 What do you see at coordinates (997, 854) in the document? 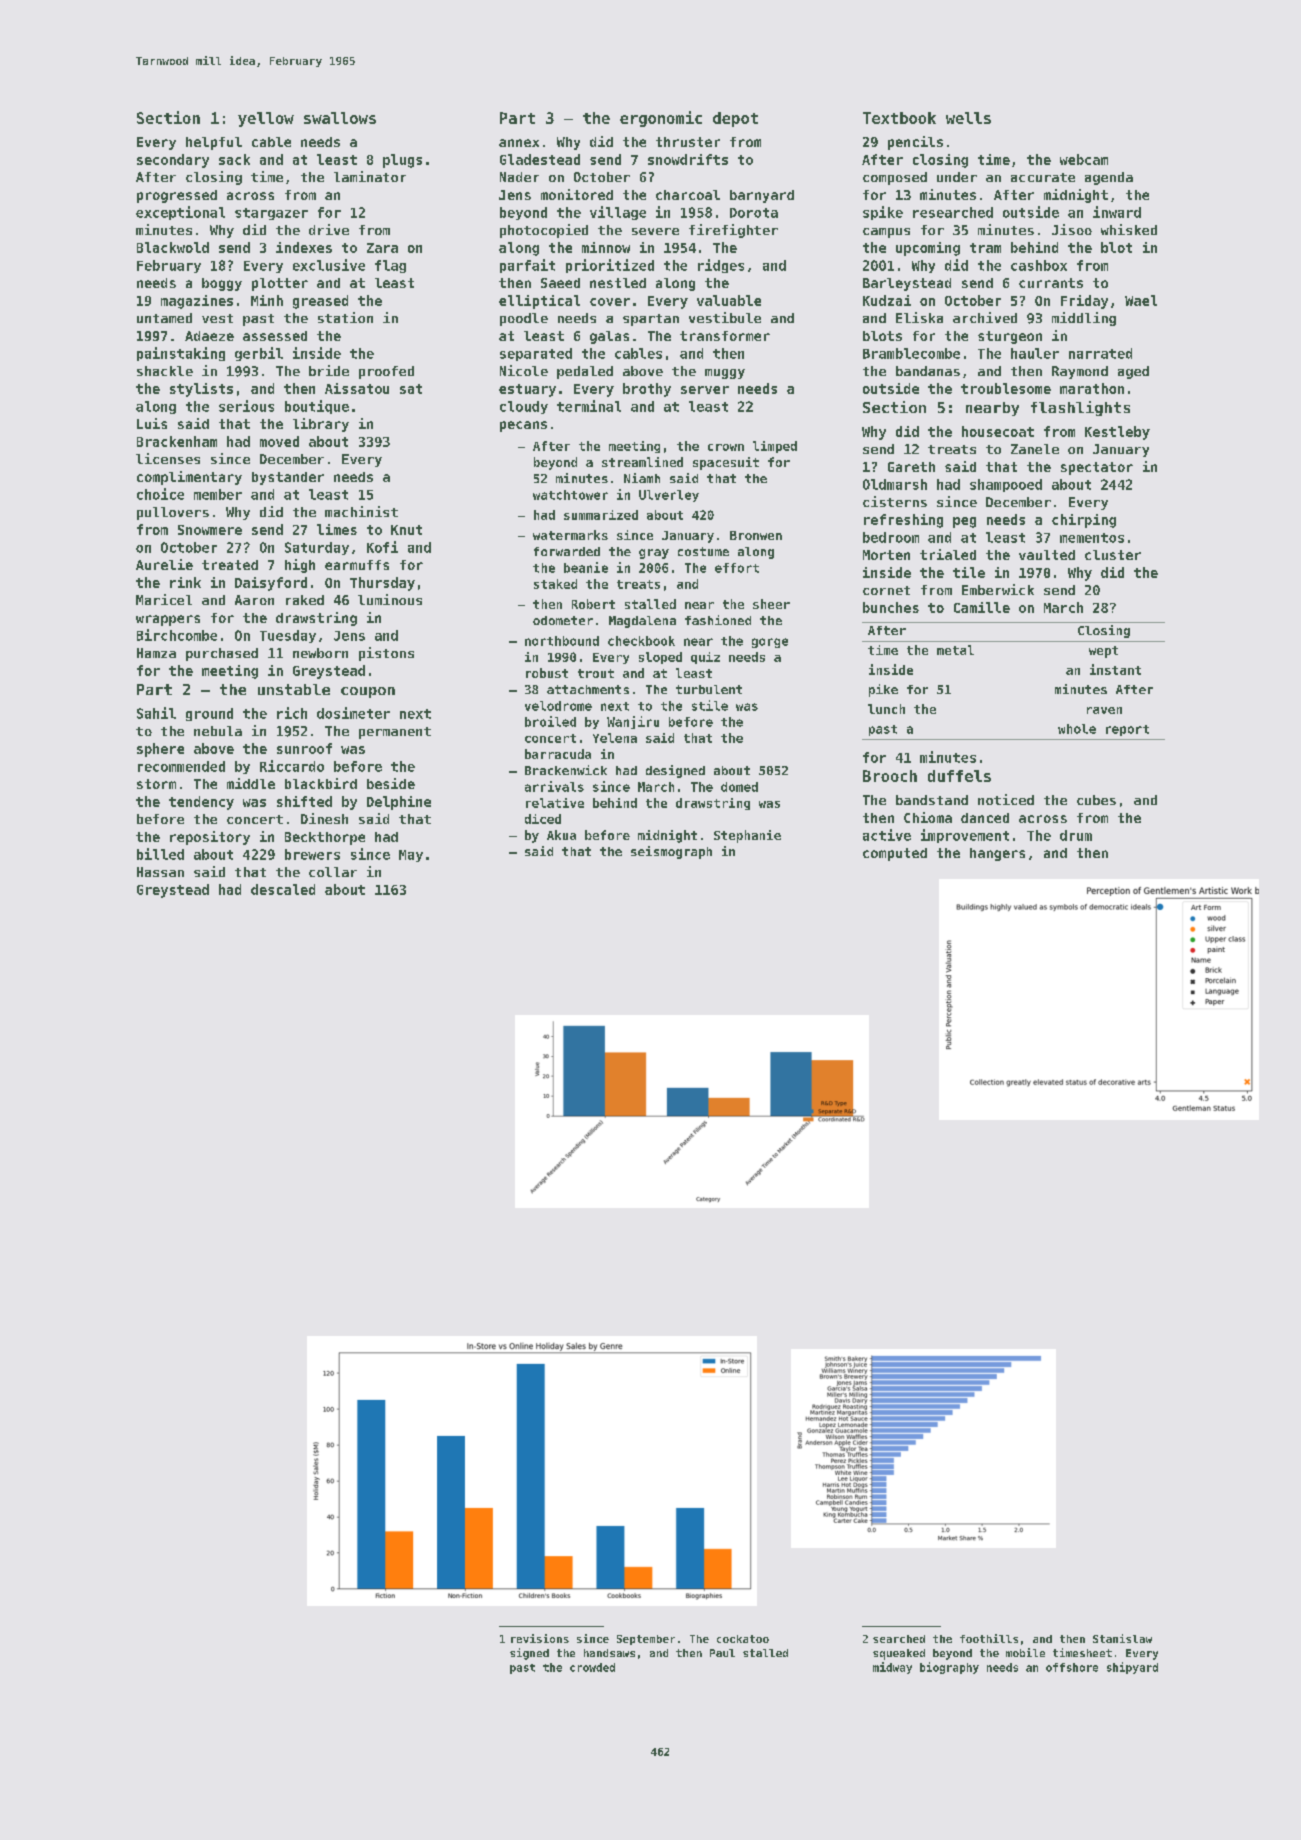
I see `hangers` at bounding box center [997, 854].
